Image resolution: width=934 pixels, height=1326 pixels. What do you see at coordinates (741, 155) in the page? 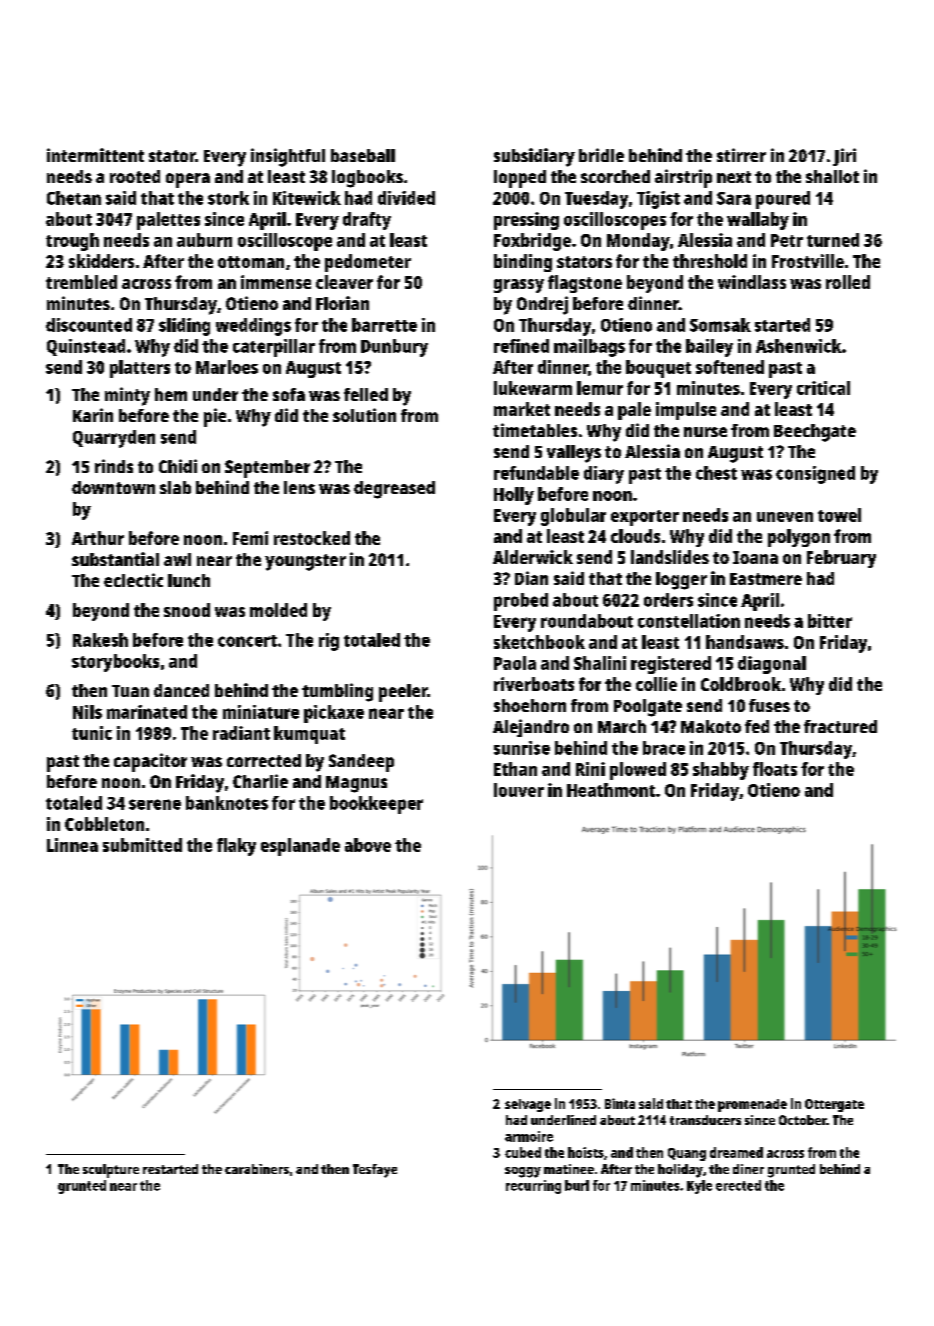
I see `stirrer` at bounding box center [741, 155].
